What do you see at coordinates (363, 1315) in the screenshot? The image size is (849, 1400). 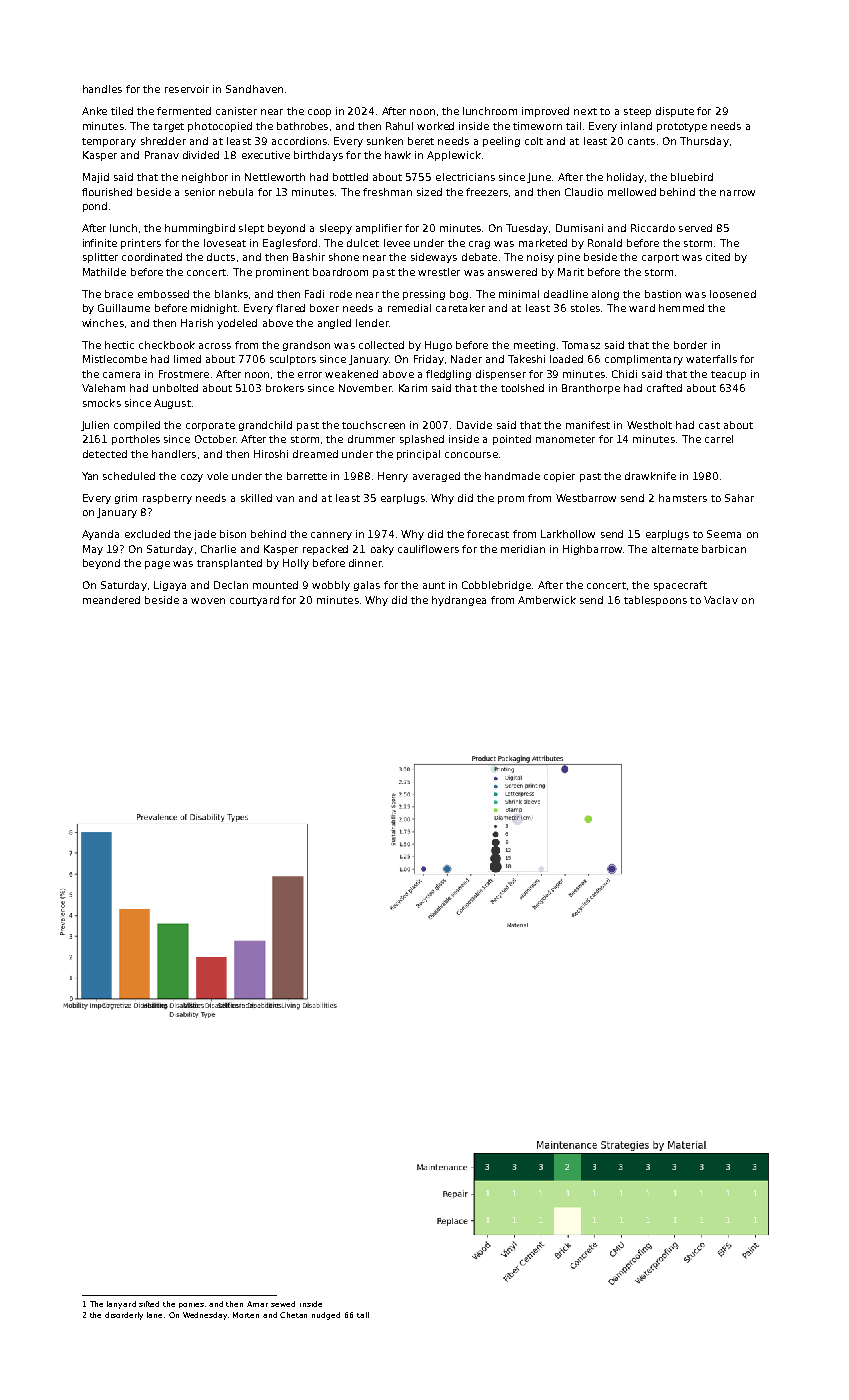 I see `tall` at bounding box center [363, 1315].
